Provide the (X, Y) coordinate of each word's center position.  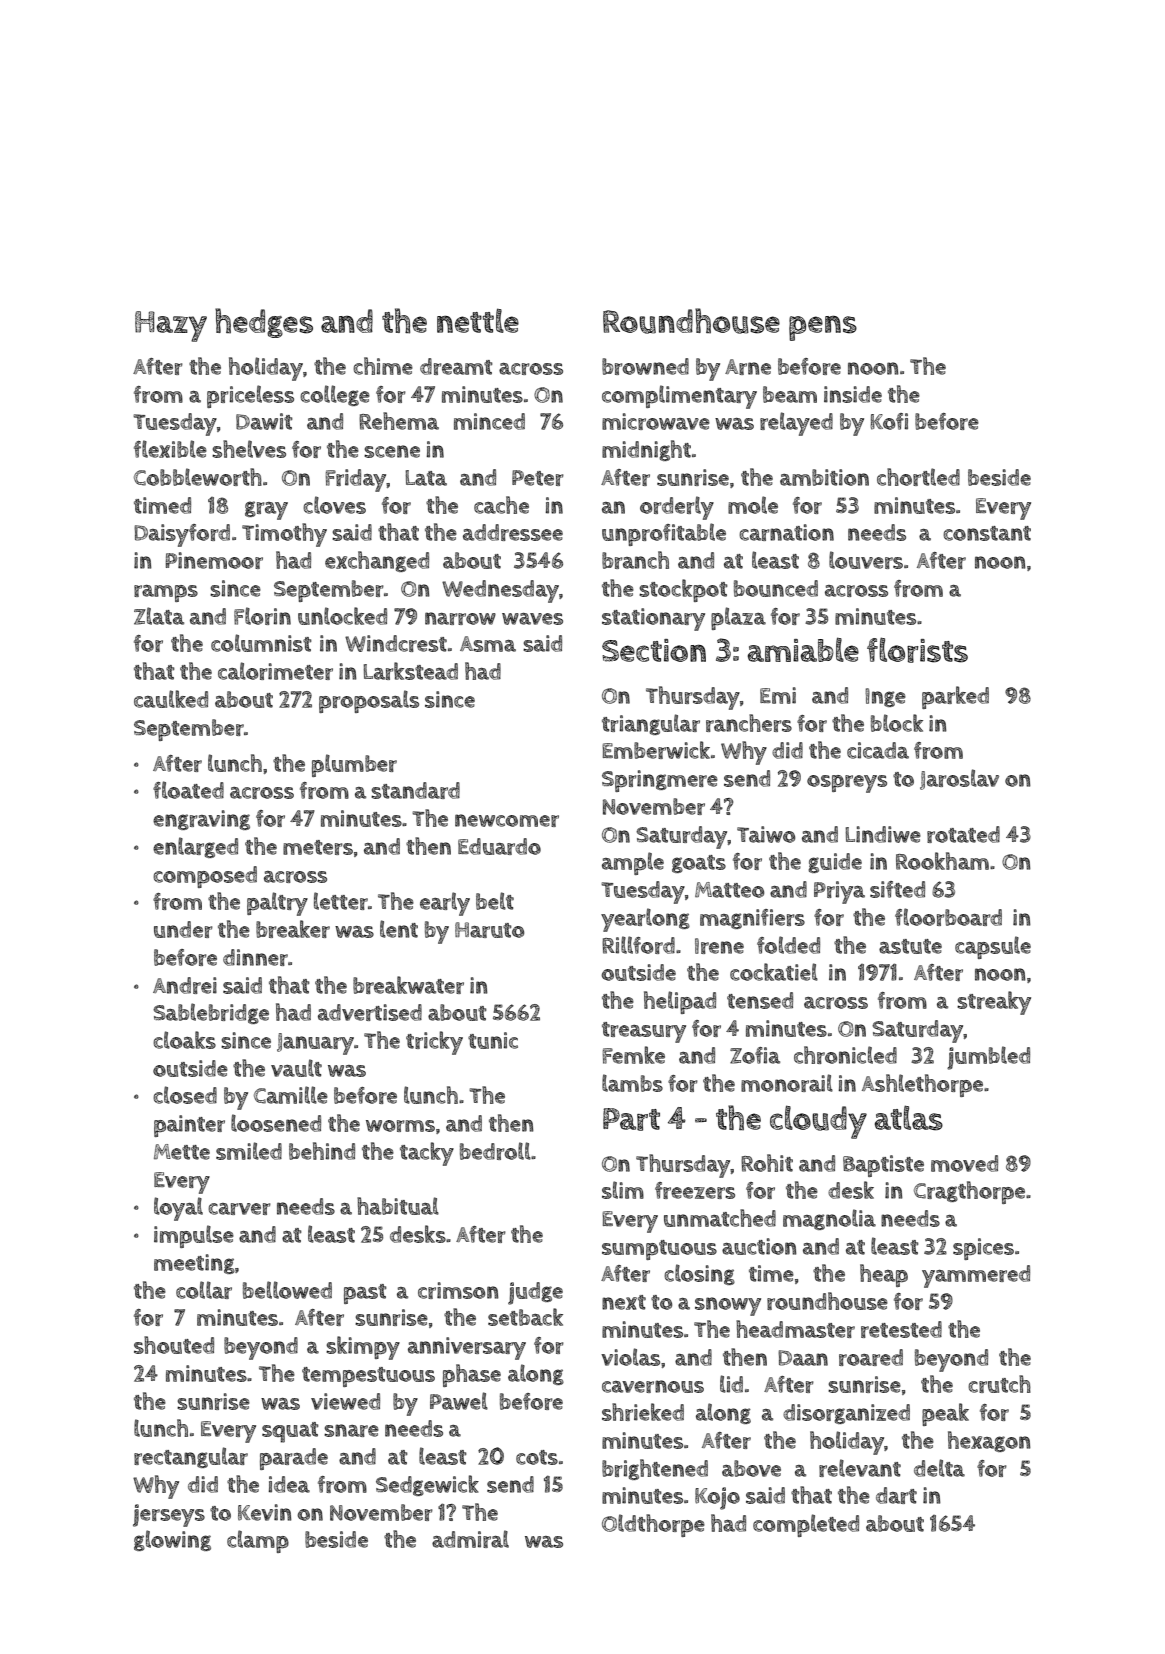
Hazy (171, 326)
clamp (258, 1541)
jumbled (988, 1058)
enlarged (195, 847)
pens (823, 328)
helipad (680, 1002)
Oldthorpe (653, 1525)
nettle (478, 320)
